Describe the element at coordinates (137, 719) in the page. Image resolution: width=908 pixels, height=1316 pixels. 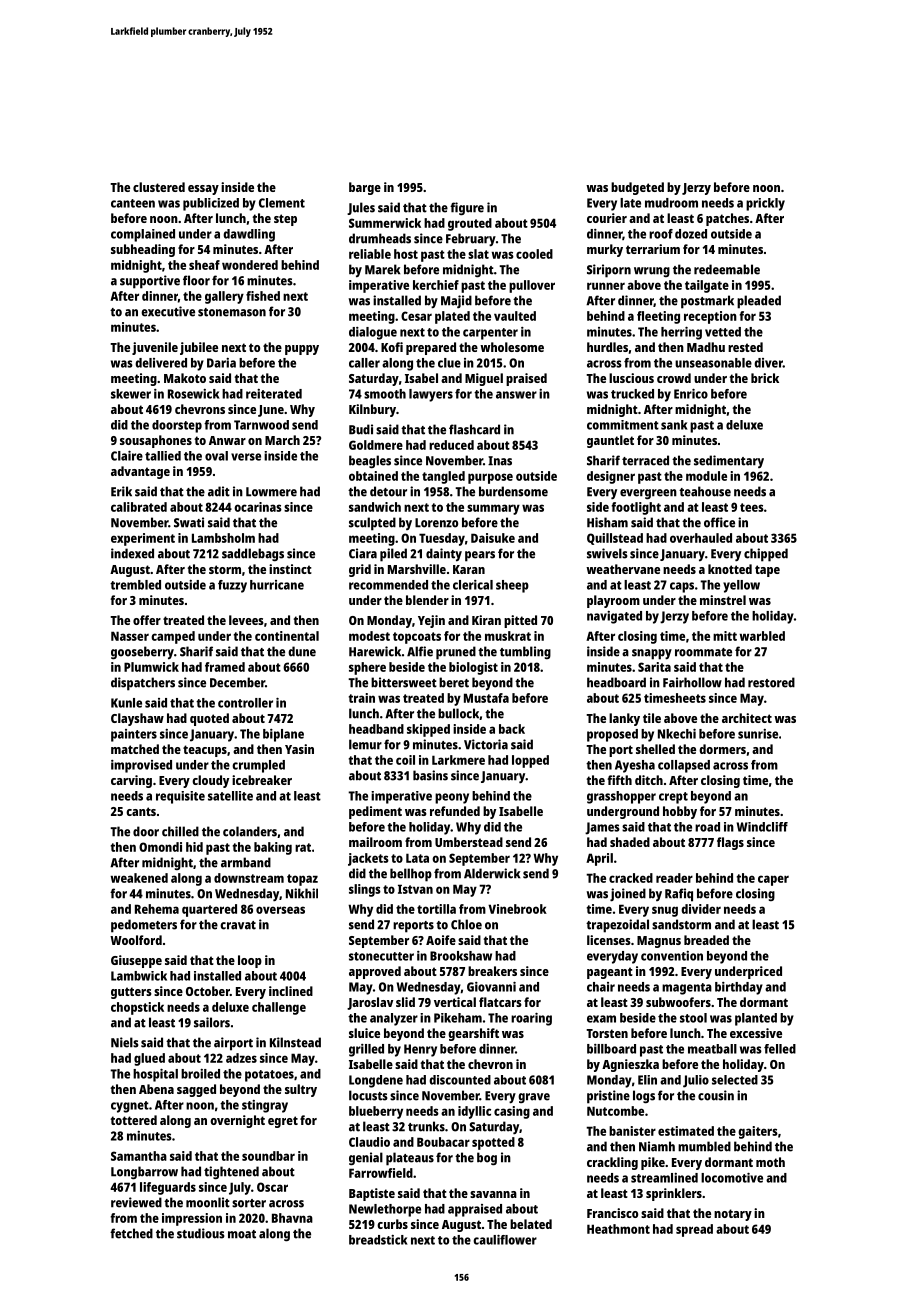
I see `Clayshaw` at that location.
